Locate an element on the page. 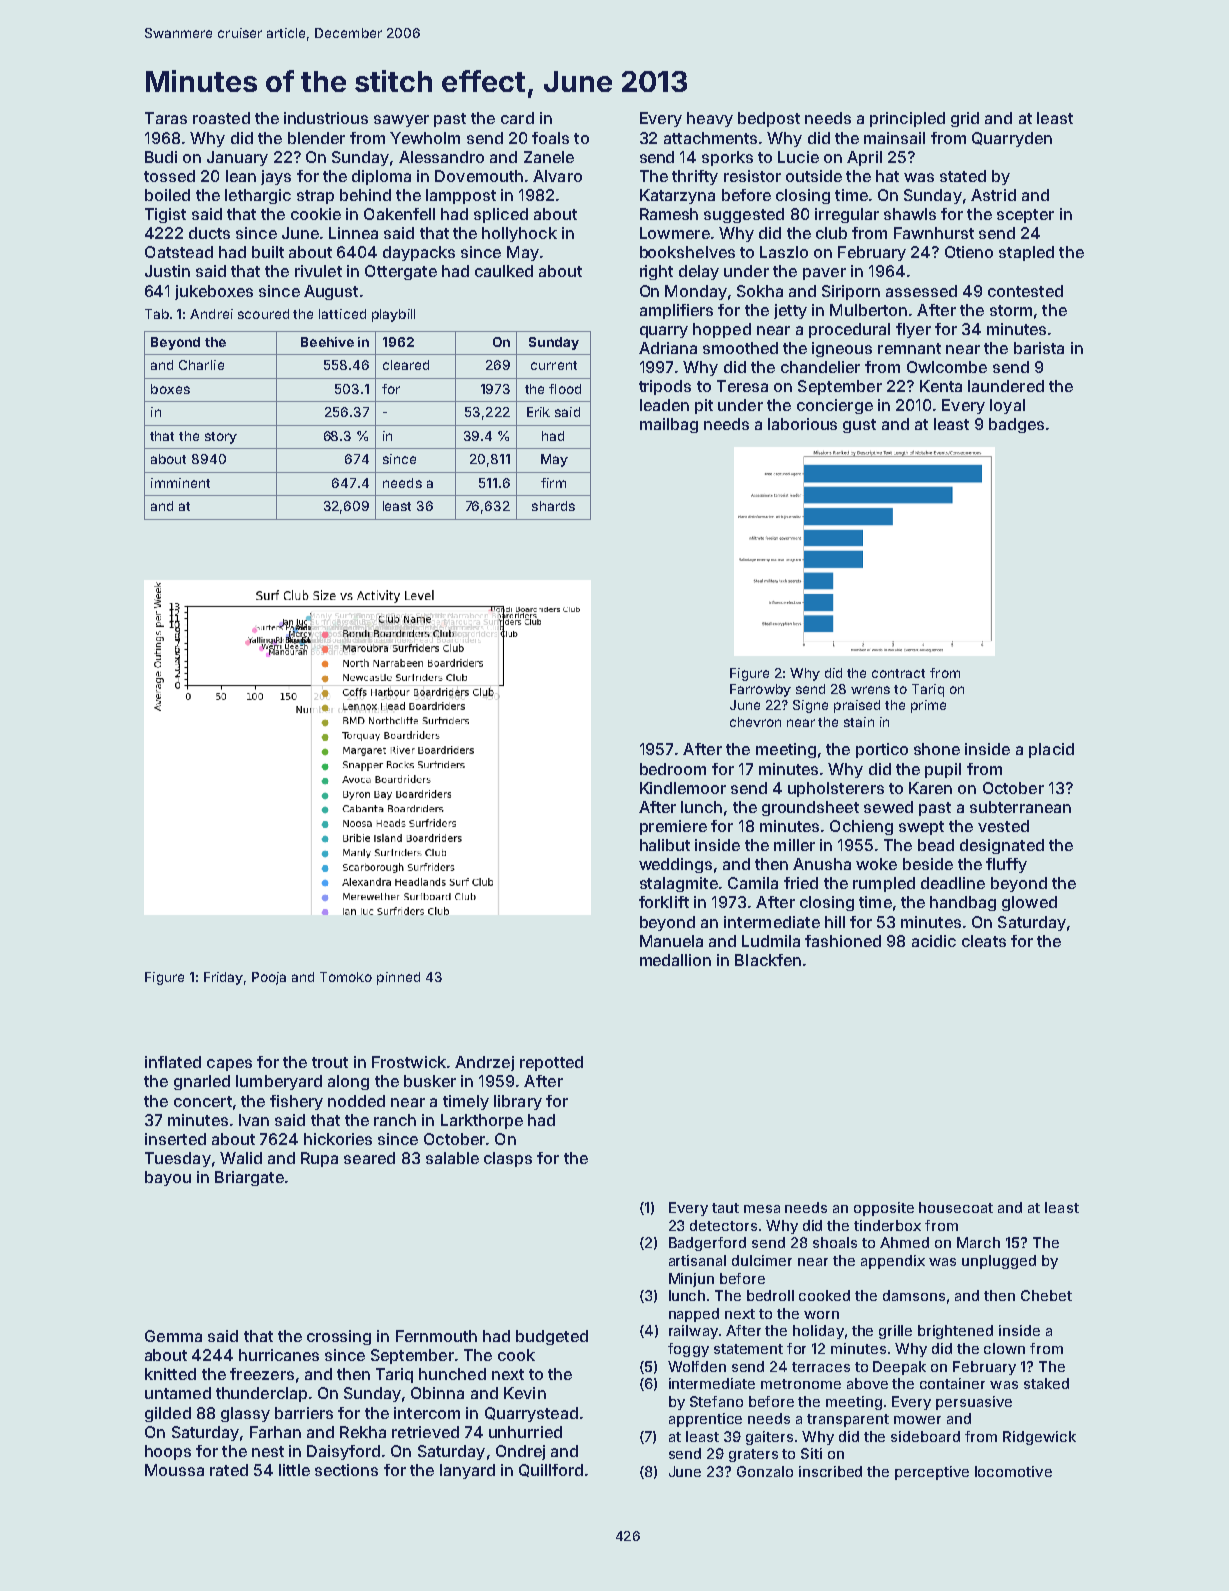  irregular is located at coordinates (847, 215).
